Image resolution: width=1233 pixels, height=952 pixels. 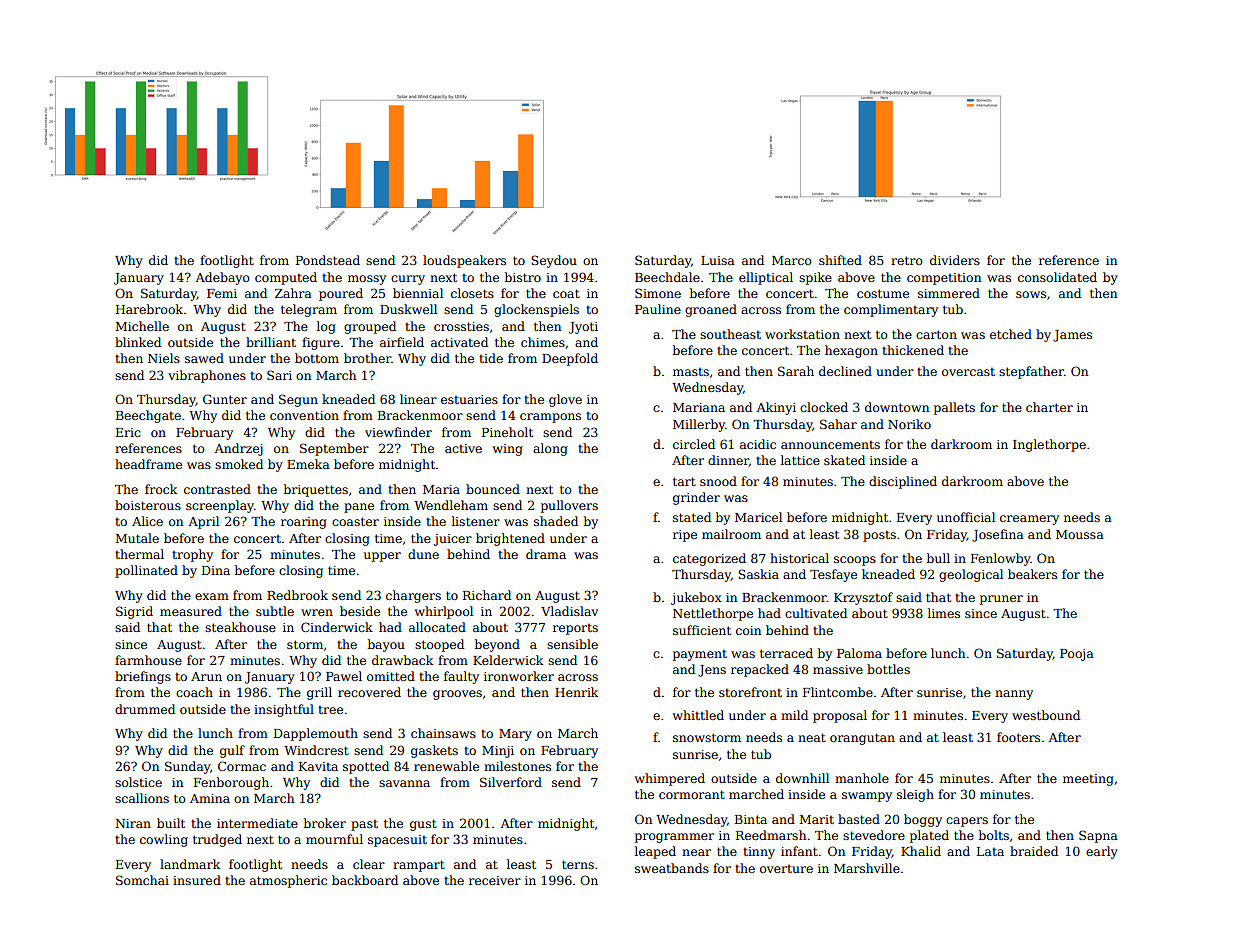 What do you see at coordinates (210, 798) in the screenshot?
I see `Amina` at bounding box center [210, 798].
